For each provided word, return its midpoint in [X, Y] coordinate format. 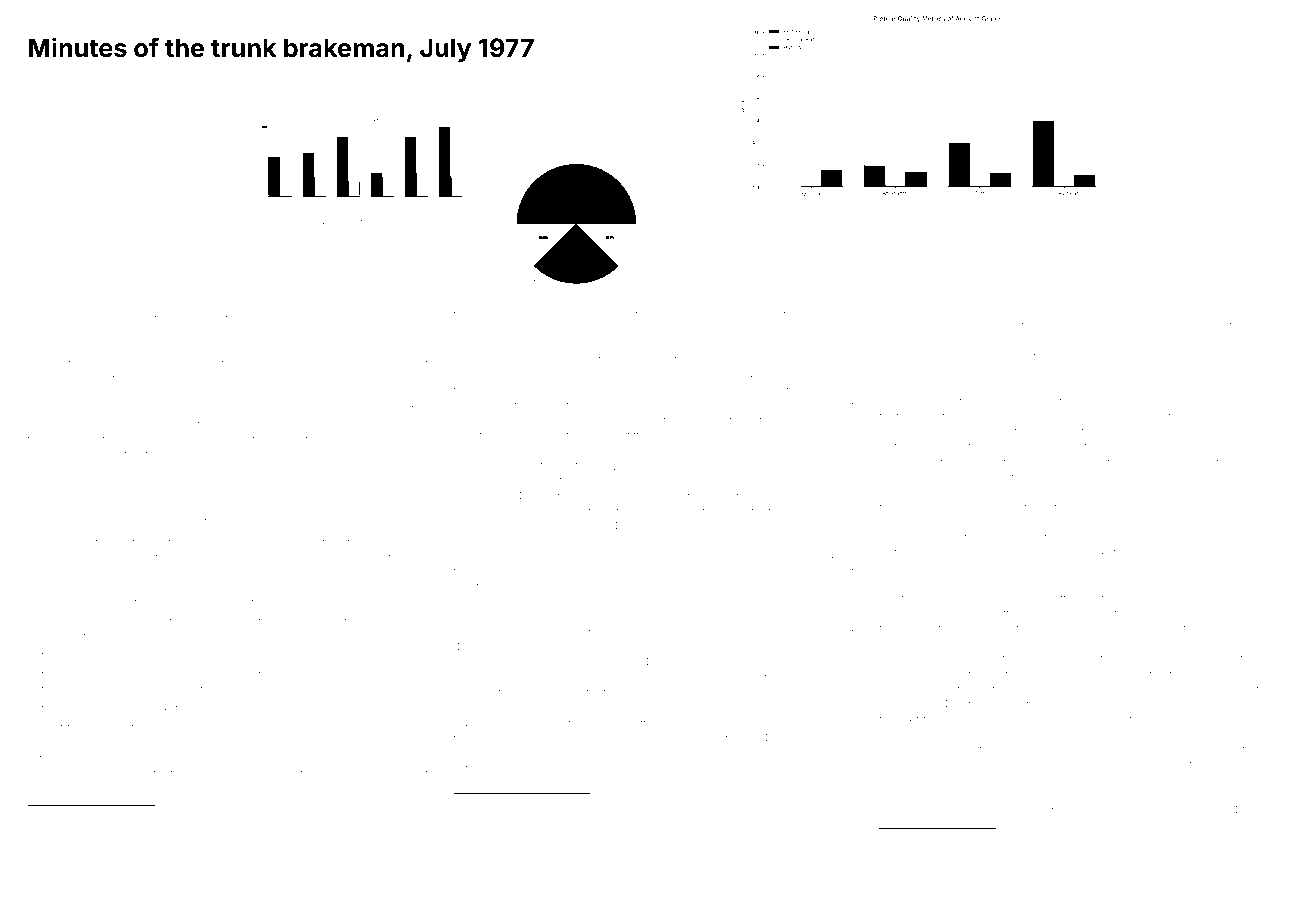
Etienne [1071, 372]
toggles [245, 320]
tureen [1246, 326]
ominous [542, 421]
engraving [226, 677]
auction [302, 455]
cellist [562, 804]
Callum [548, 314]
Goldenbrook [699, 632]
